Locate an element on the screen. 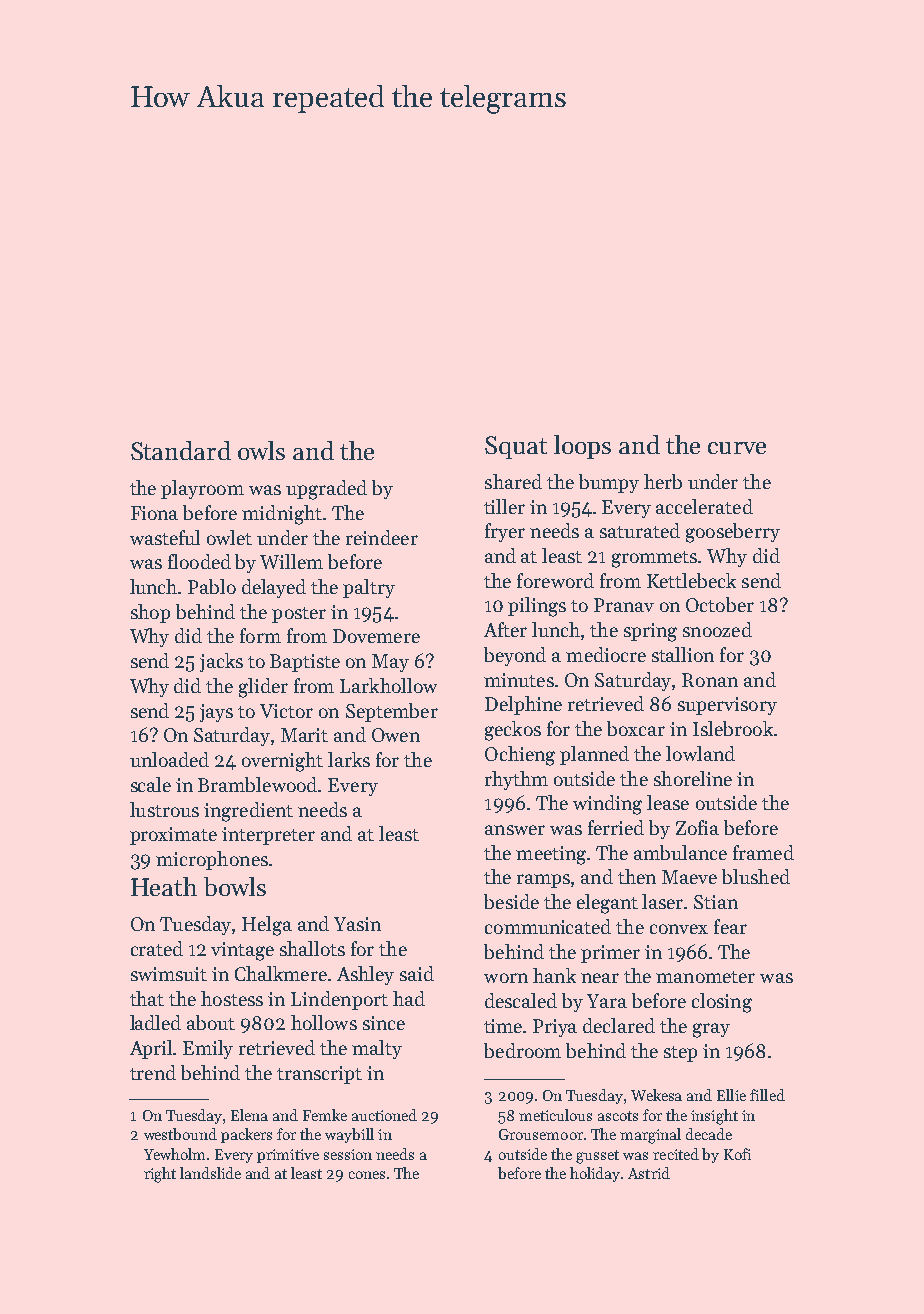 The height and width of the screenshot is (1314, 924). Heath is located at coordinates (164, 886).
